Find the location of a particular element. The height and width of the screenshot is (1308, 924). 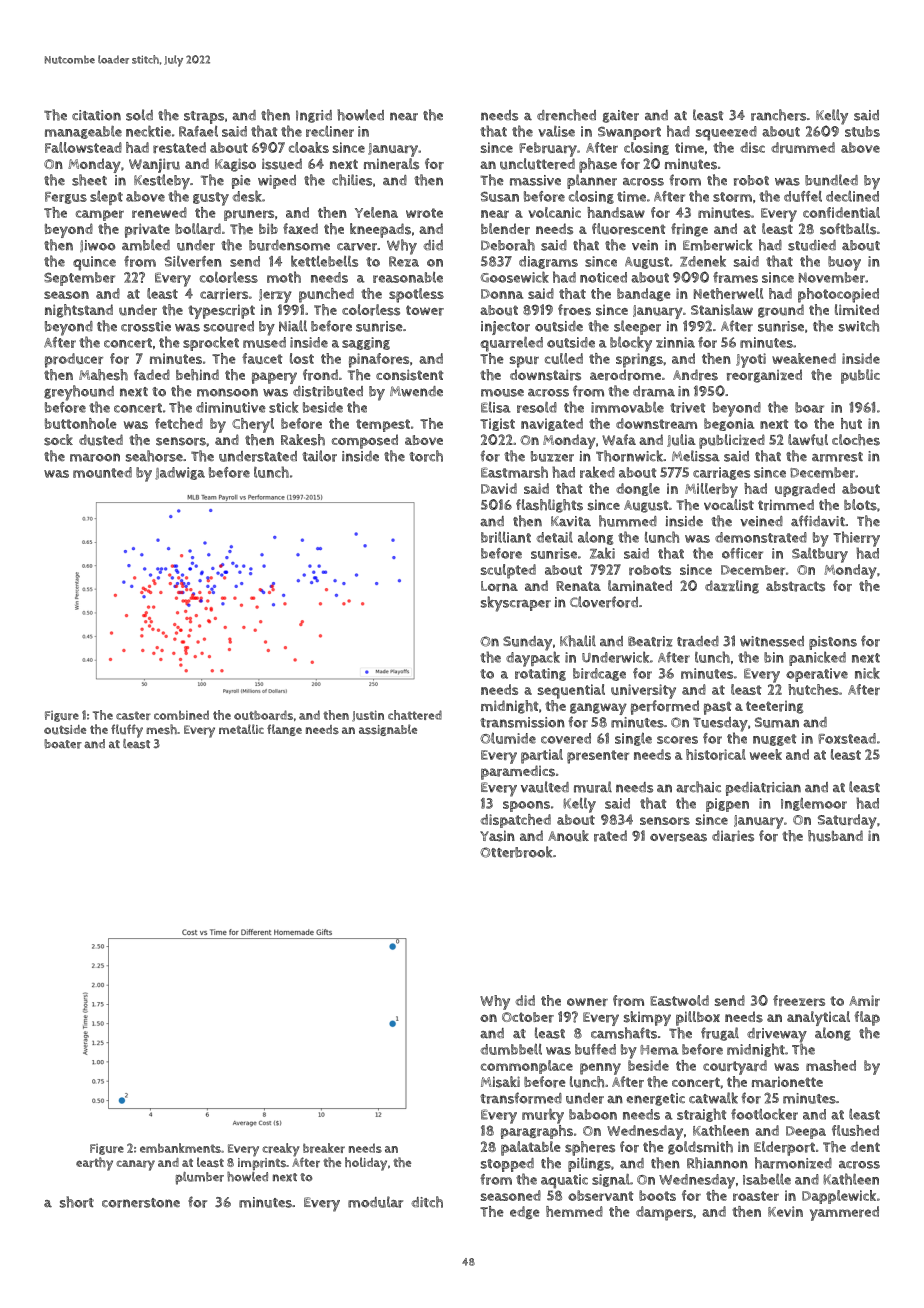

boater is located at coordinates (63, 744).
